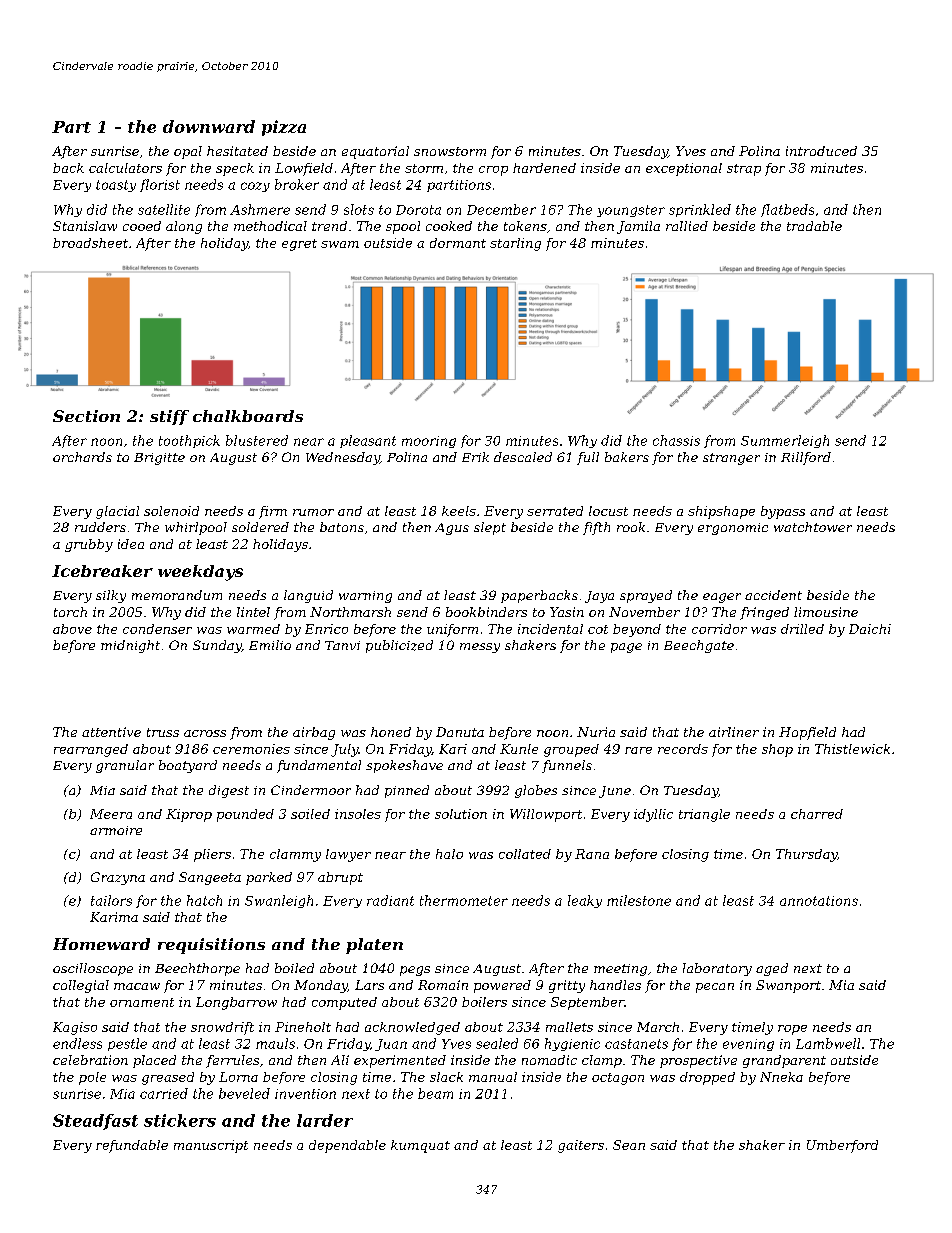  What do you see at coordinates (116, 186) in the page?
I see `toasty` at bounding box center [116, 186].
